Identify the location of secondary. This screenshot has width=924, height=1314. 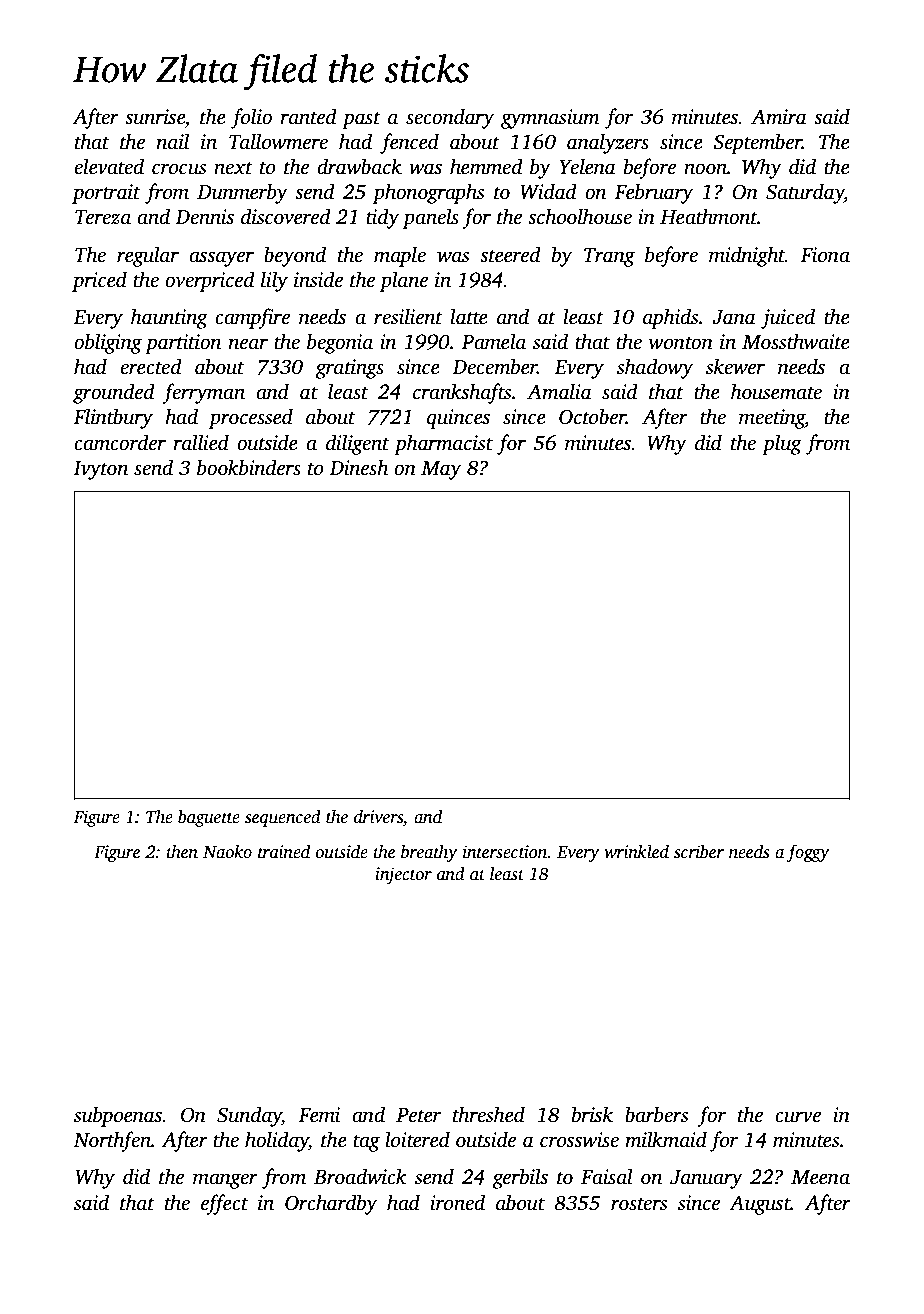
(450, 118).
